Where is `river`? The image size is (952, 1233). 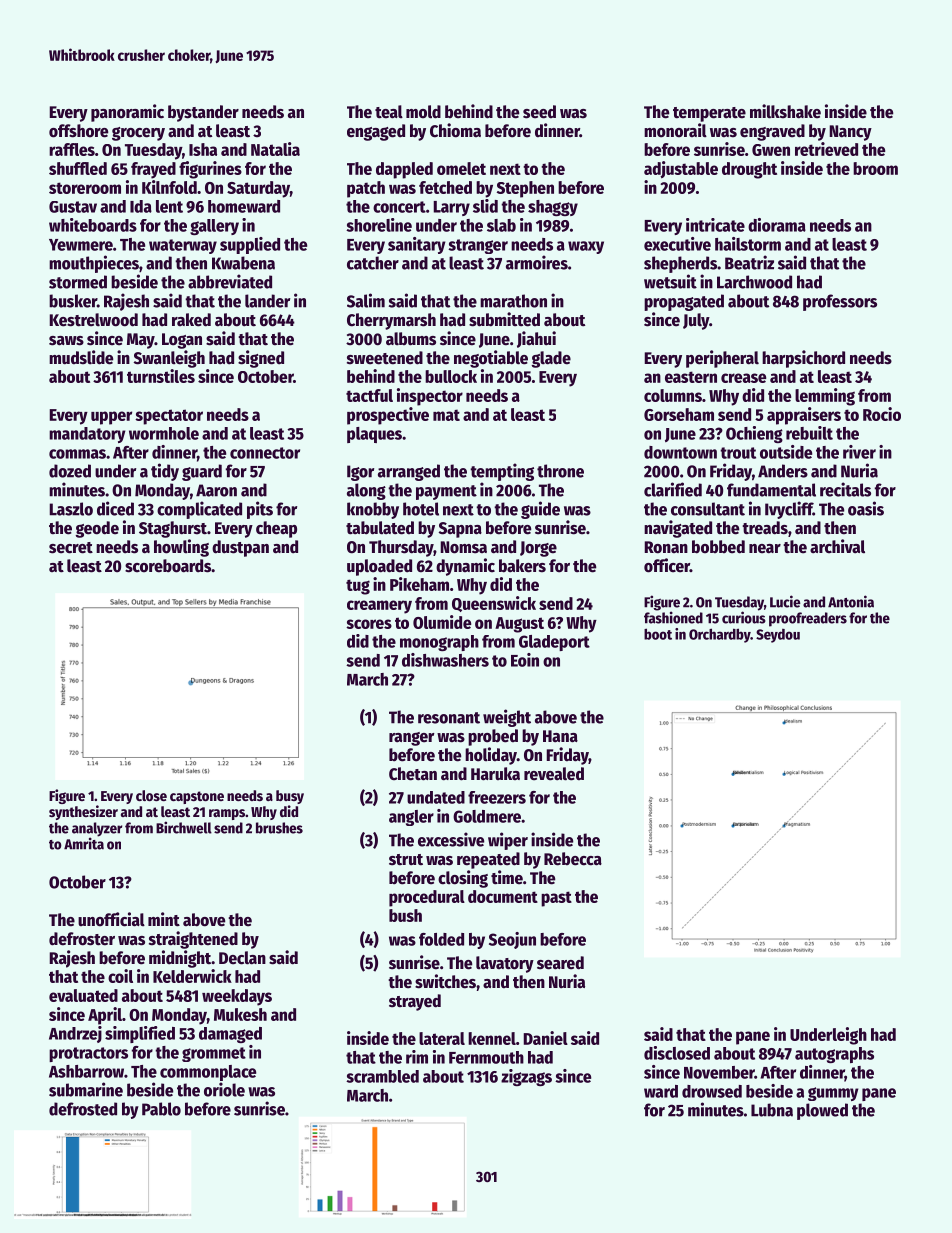 river is located at coordinates (859, 452).
